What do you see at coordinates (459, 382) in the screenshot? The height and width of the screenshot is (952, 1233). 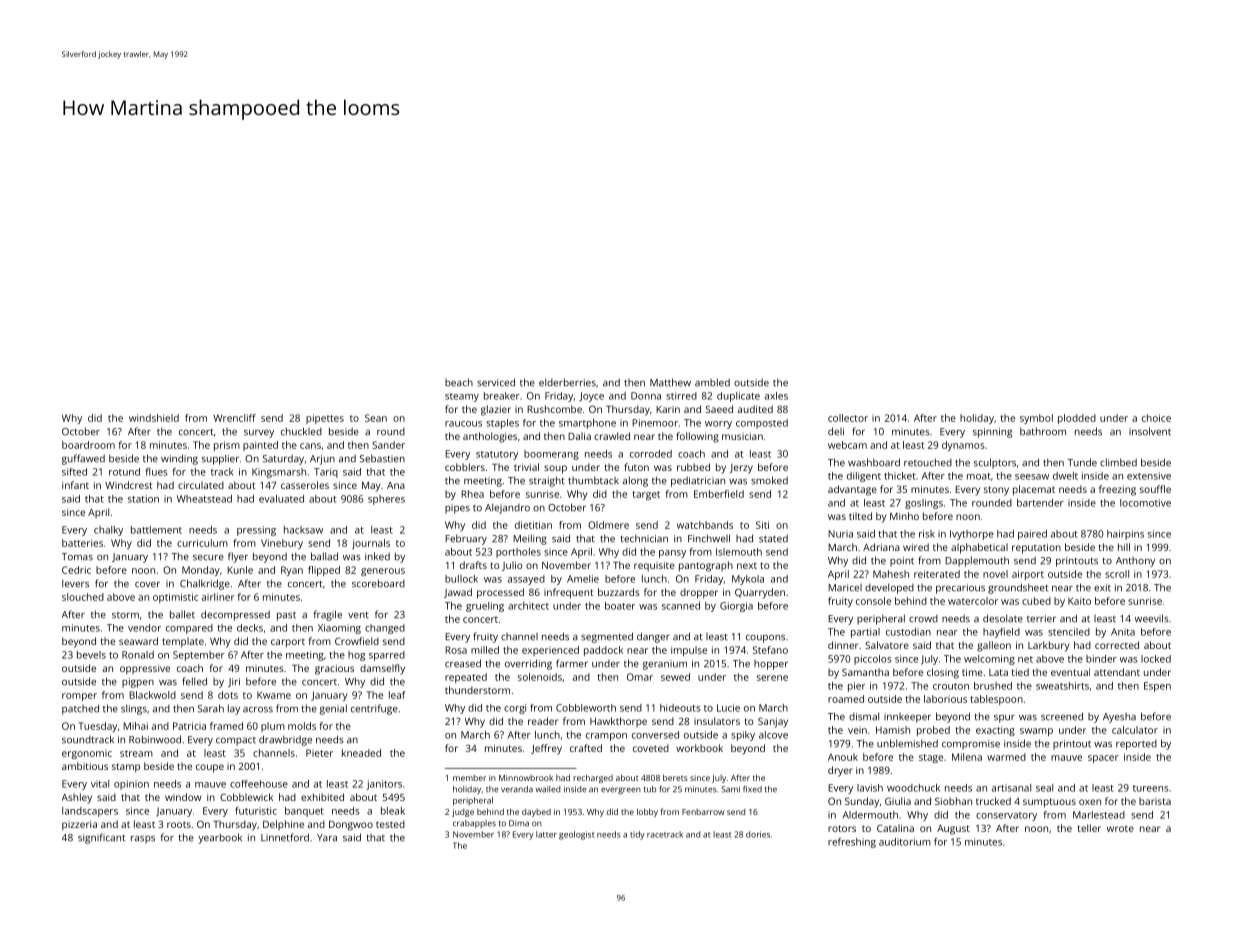 I see `beach` at bounding box center [459, 382].
